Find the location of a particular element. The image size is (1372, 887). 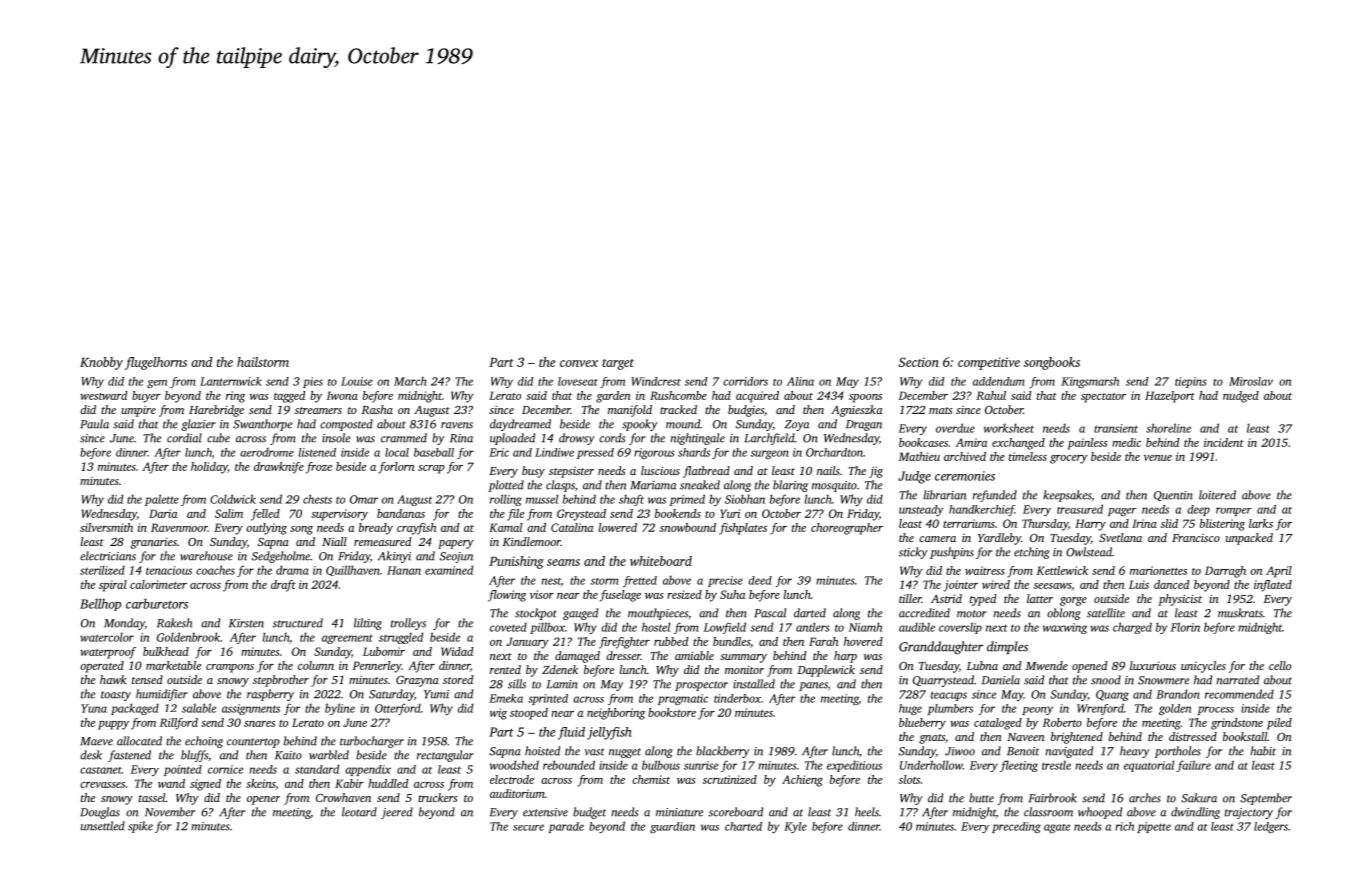

peony is located at coordinates (1037, 710).
